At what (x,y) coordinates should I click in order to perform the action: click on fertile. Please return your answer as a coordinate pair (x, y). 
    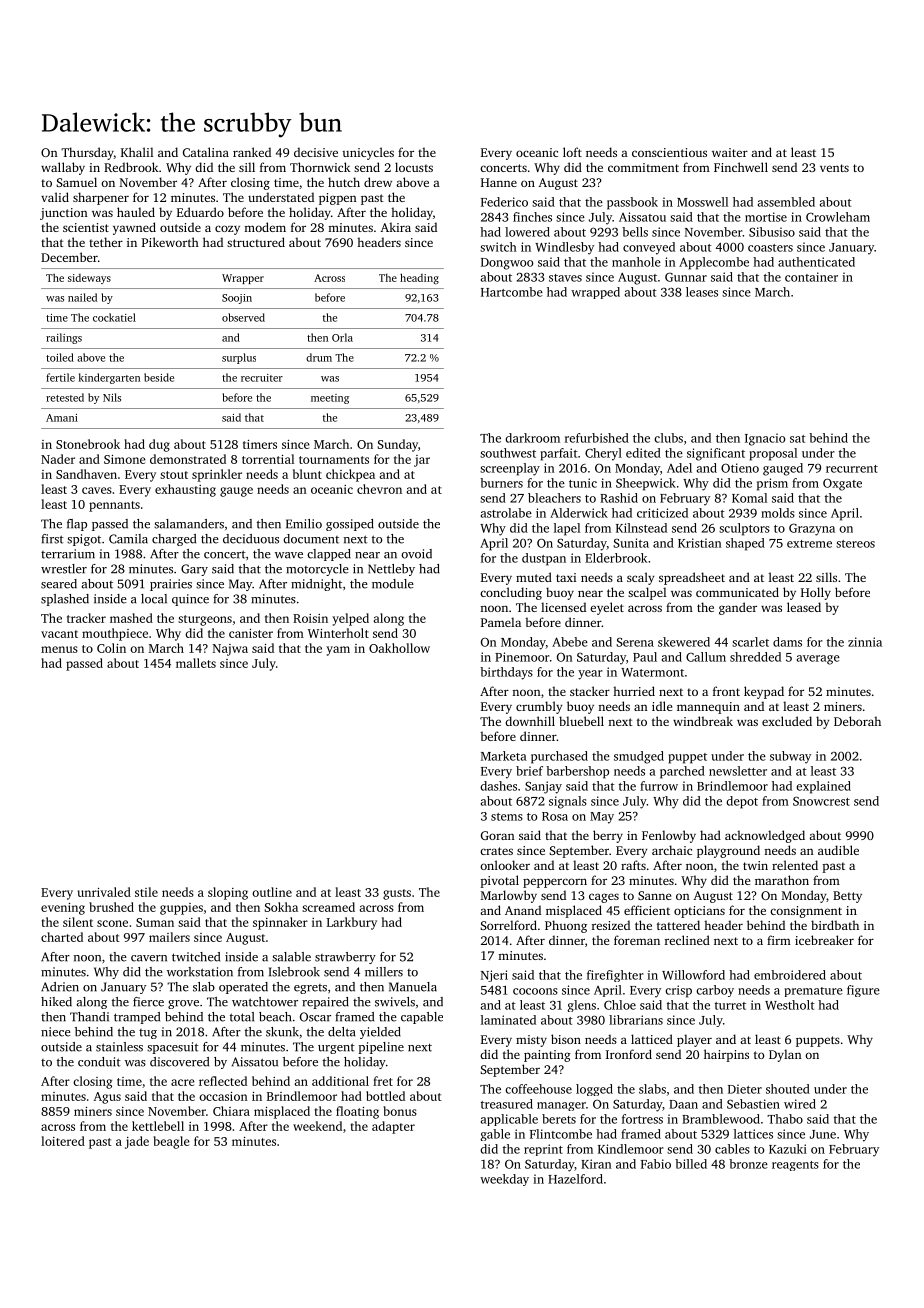
    Looking at the image, I should click on (60, 377).
